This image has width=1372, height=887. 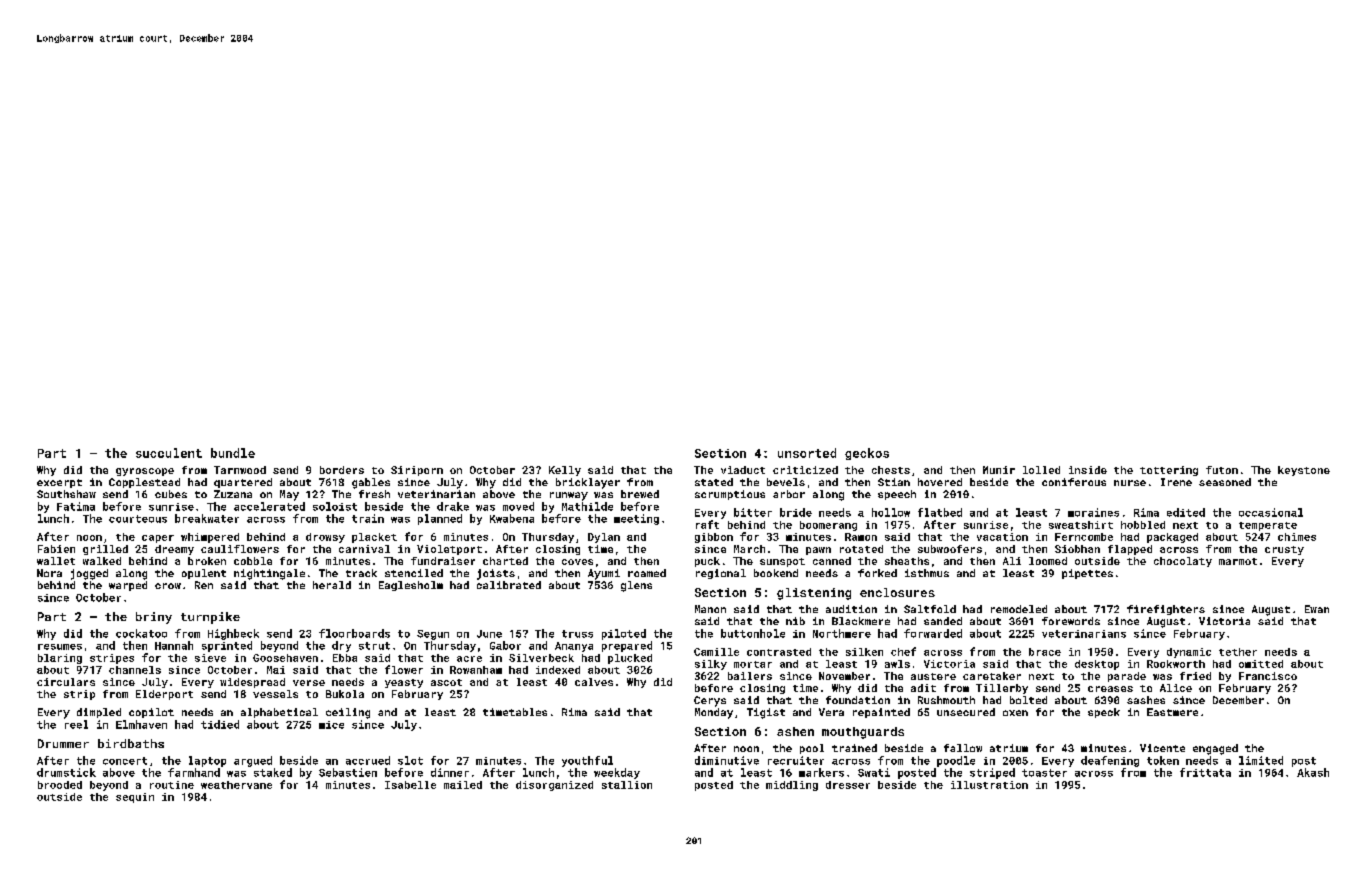 I want to click on contrasted, so click(x=779, y=652).
